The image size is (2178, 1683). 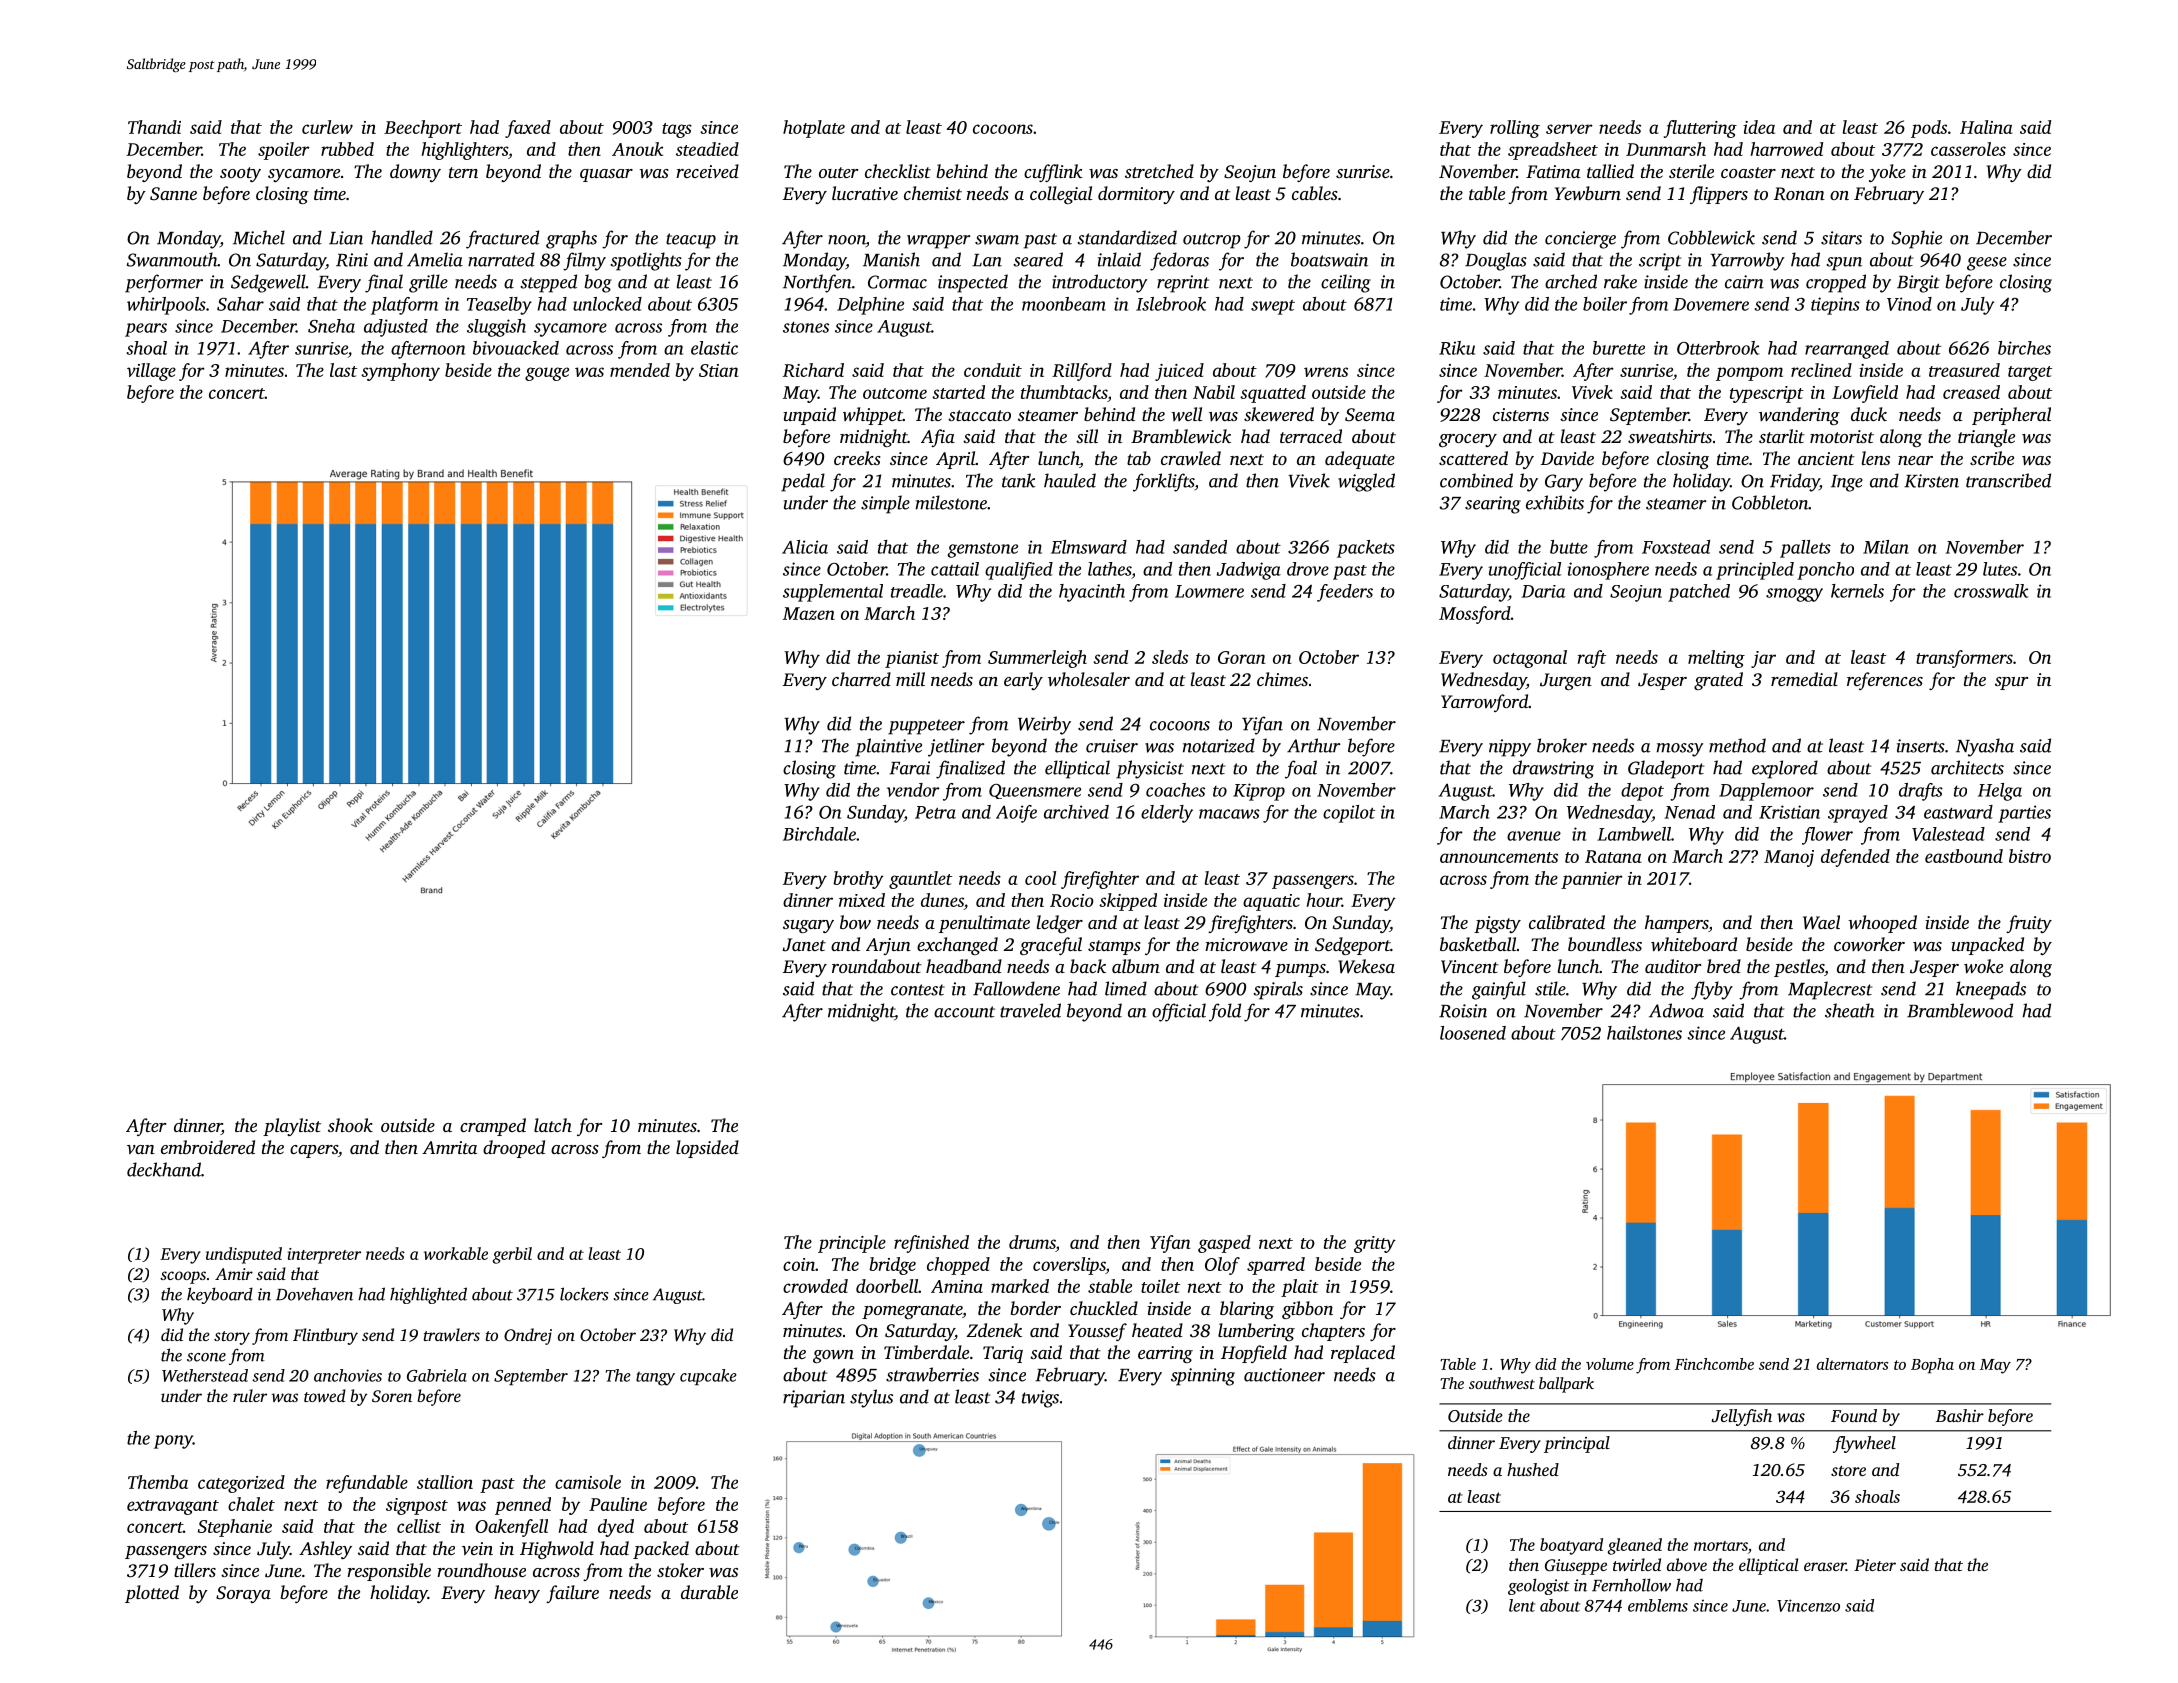 What do you see at coordinates (1522, 1605) in the screenshot?
I see `lent` at bounding box center [1522, 1605].
